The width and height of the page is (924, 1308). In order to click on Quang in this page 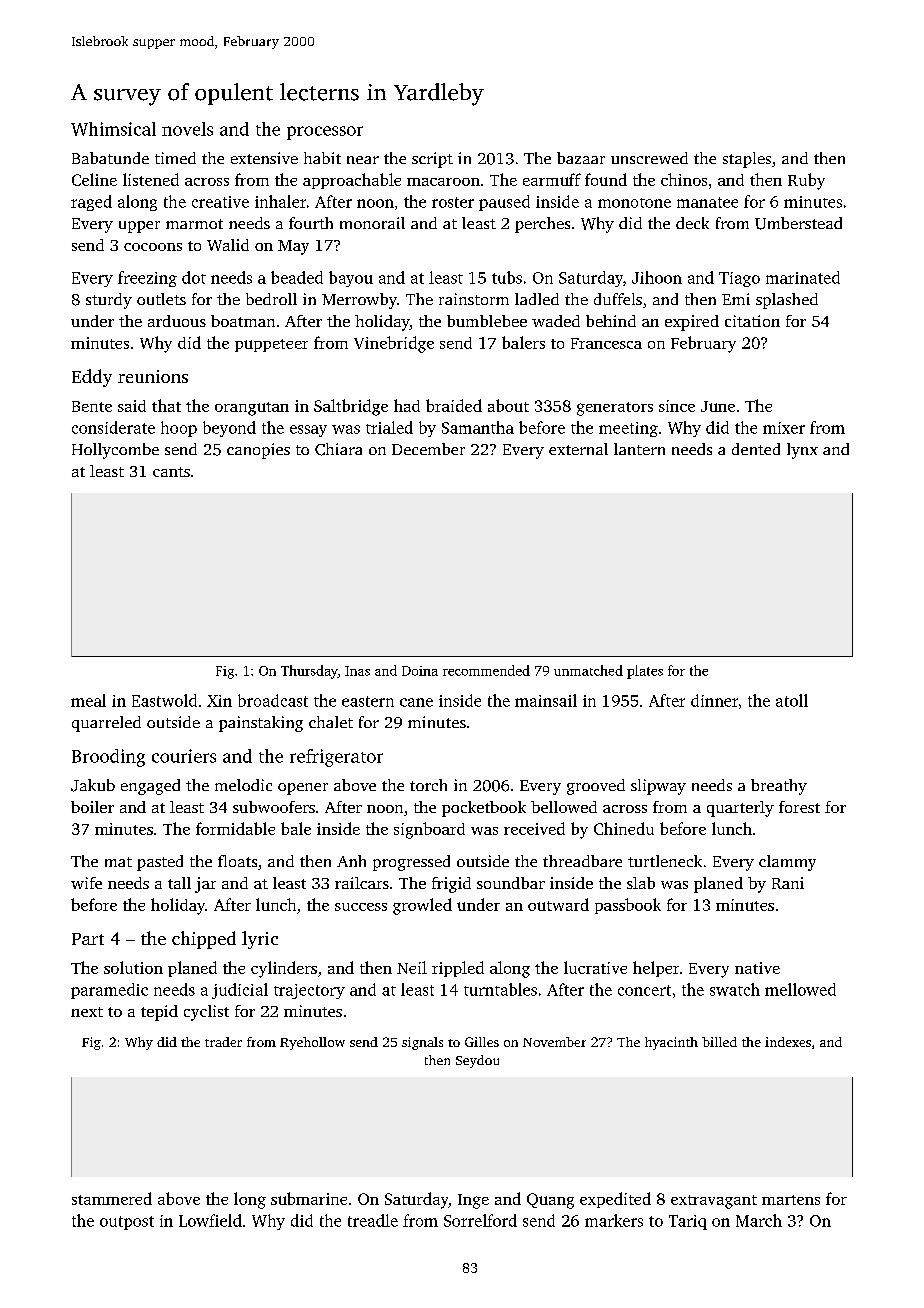, I will do `click(550, 1201)`.
